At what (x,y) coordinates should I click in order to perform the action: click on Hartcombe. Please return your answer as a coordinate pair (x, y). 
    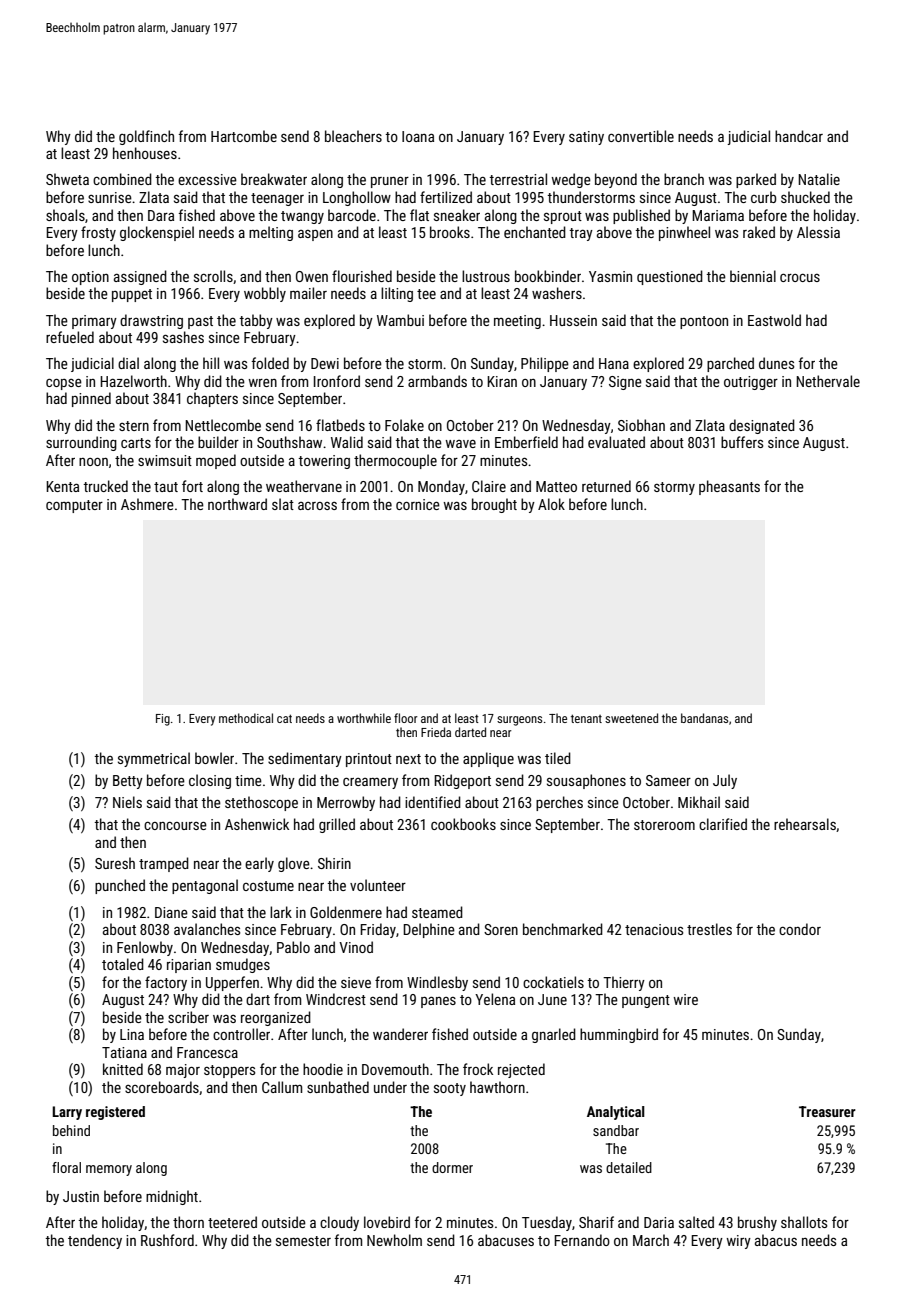
    Looking at the image, I should click on (244, 136).
